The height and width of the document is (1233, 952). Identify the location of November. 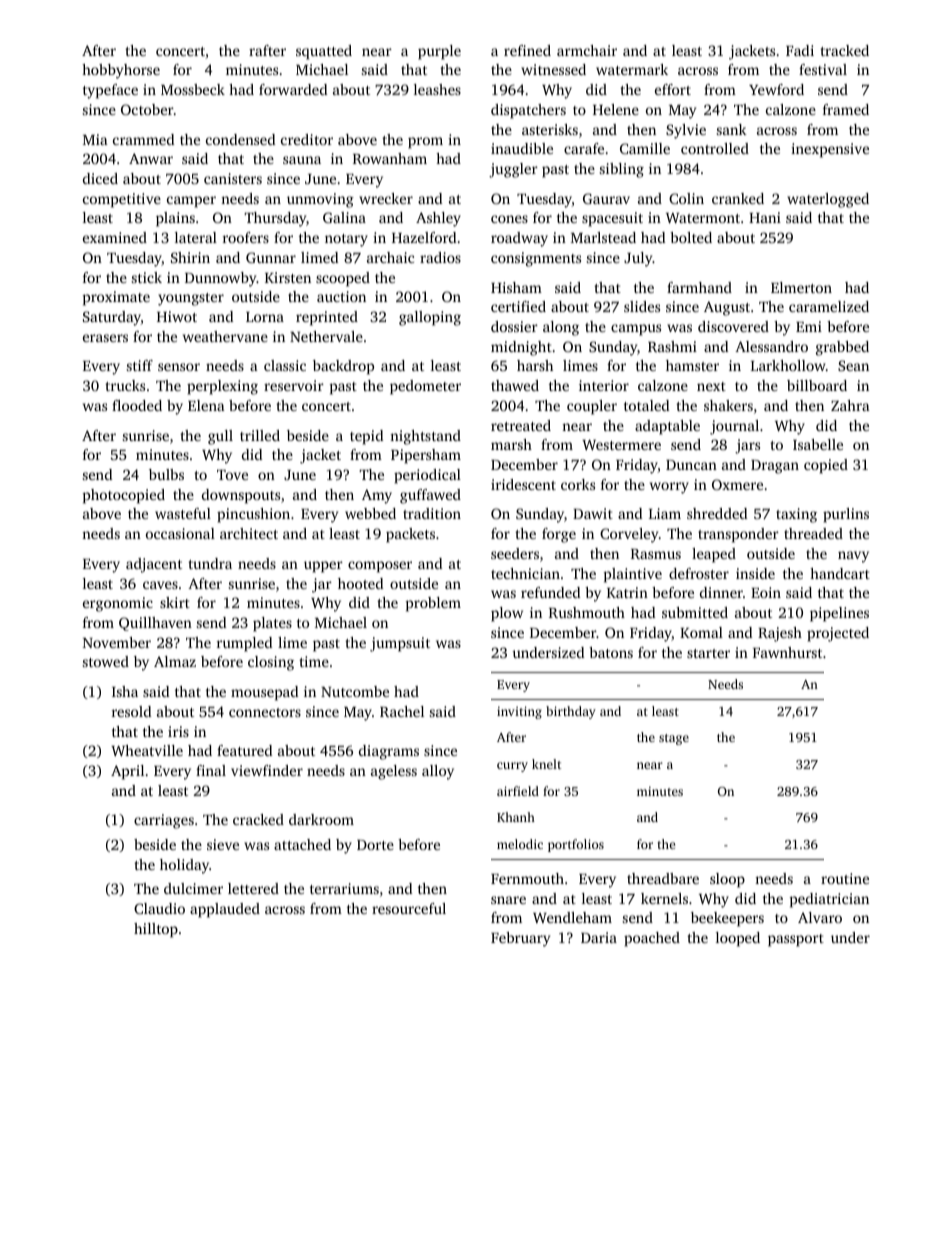
(117, 642).
